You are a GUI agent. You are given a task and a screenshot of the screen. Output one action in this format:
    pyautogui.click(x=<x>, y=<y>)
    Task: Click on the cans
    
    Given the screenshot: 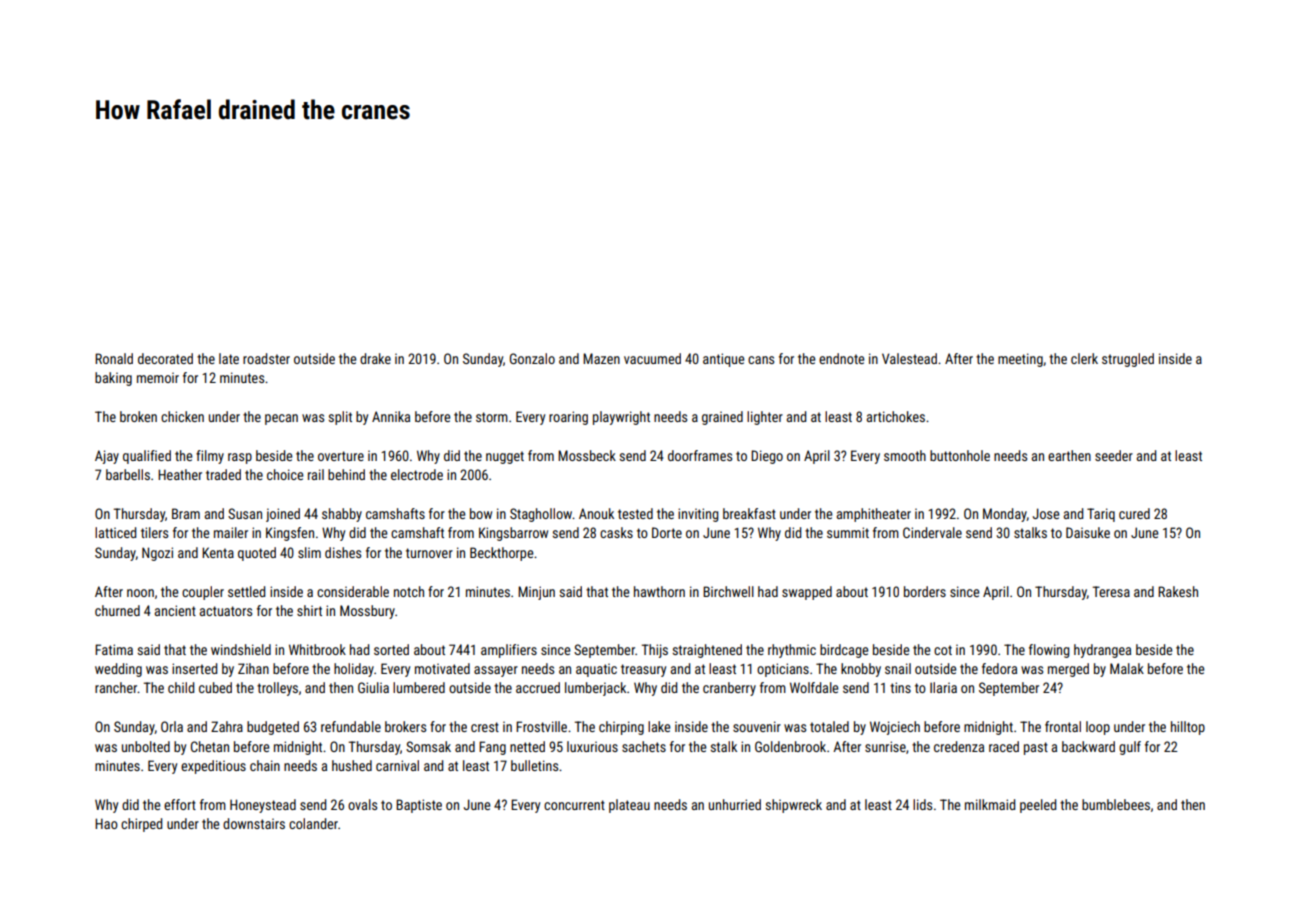 What is the action you would take?
    pyautogui.click(x=761, y=360)
